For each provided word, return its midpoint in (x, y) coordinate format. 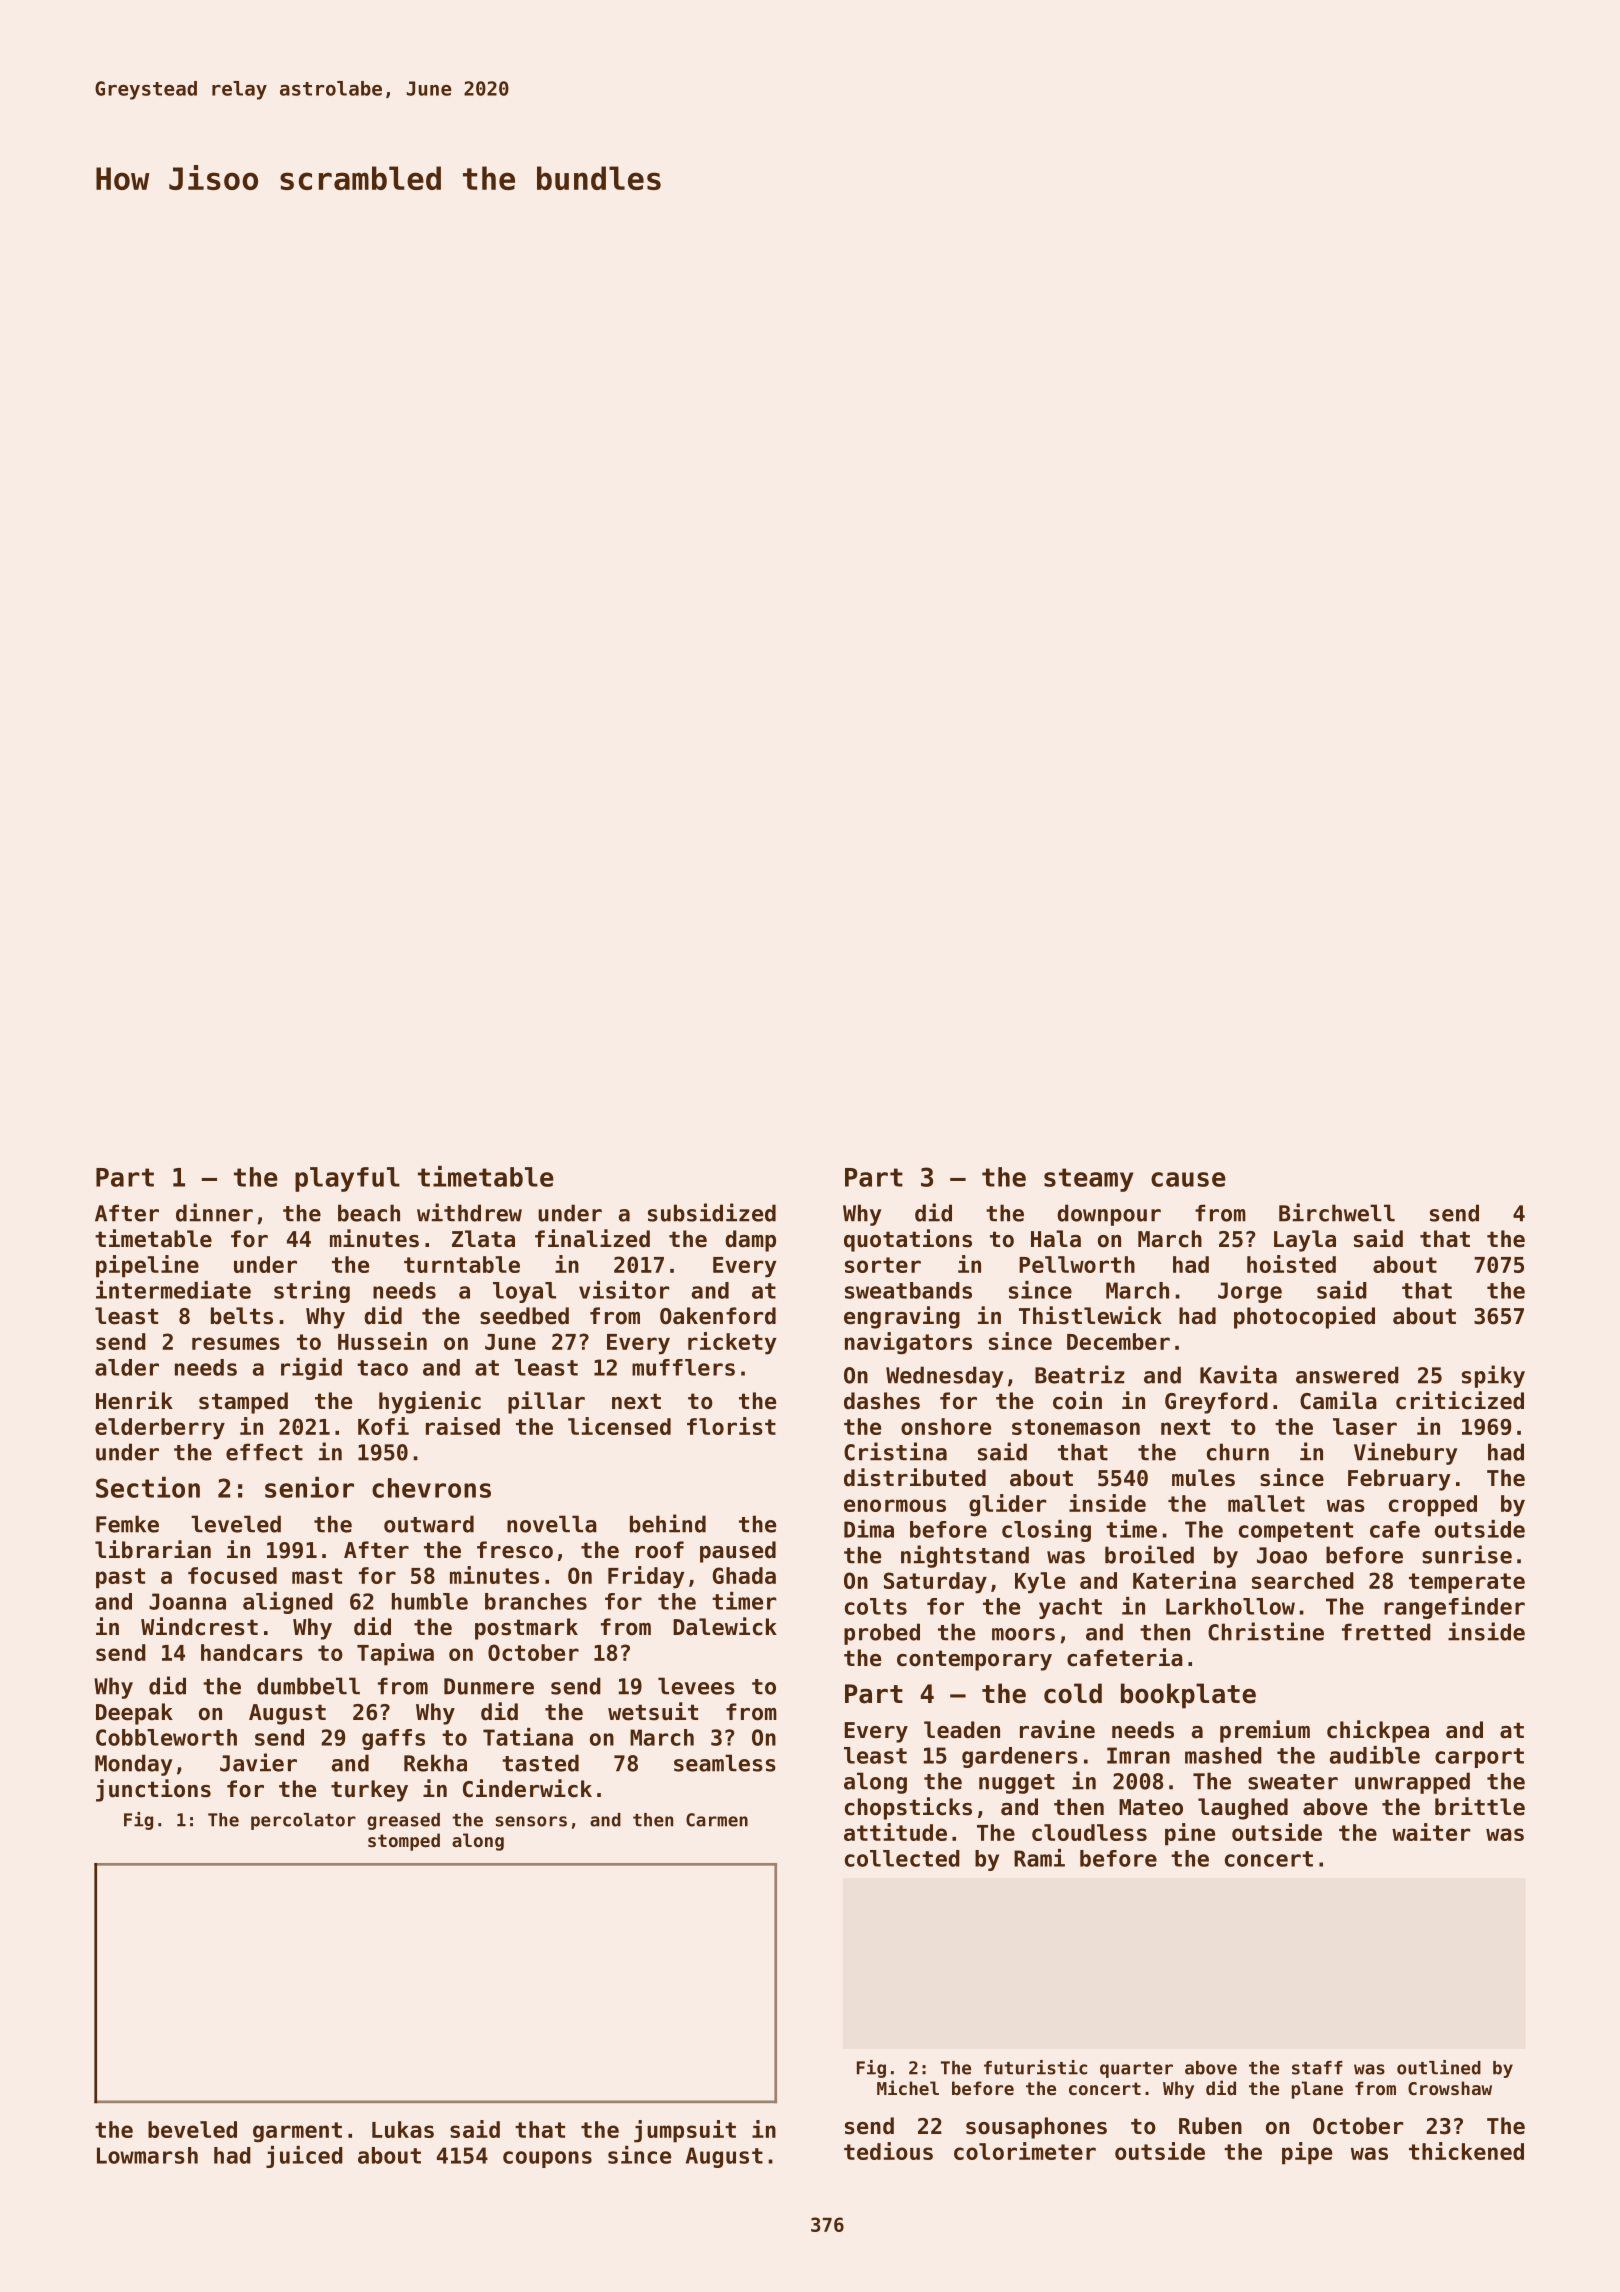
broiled (1149, 1554)
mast (317, 1576)
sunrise (1467, 1554)
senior (309, 1487)
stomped (404, 1842)
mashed (1223, 1755)
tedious (888, 2151)
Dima (869, 1529)
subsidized (712, 1212)
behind (668, 1523)
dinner (214, 1212)
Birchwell (1337, 1212)
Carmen (717, 1820)
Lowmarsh (147, 2155)
